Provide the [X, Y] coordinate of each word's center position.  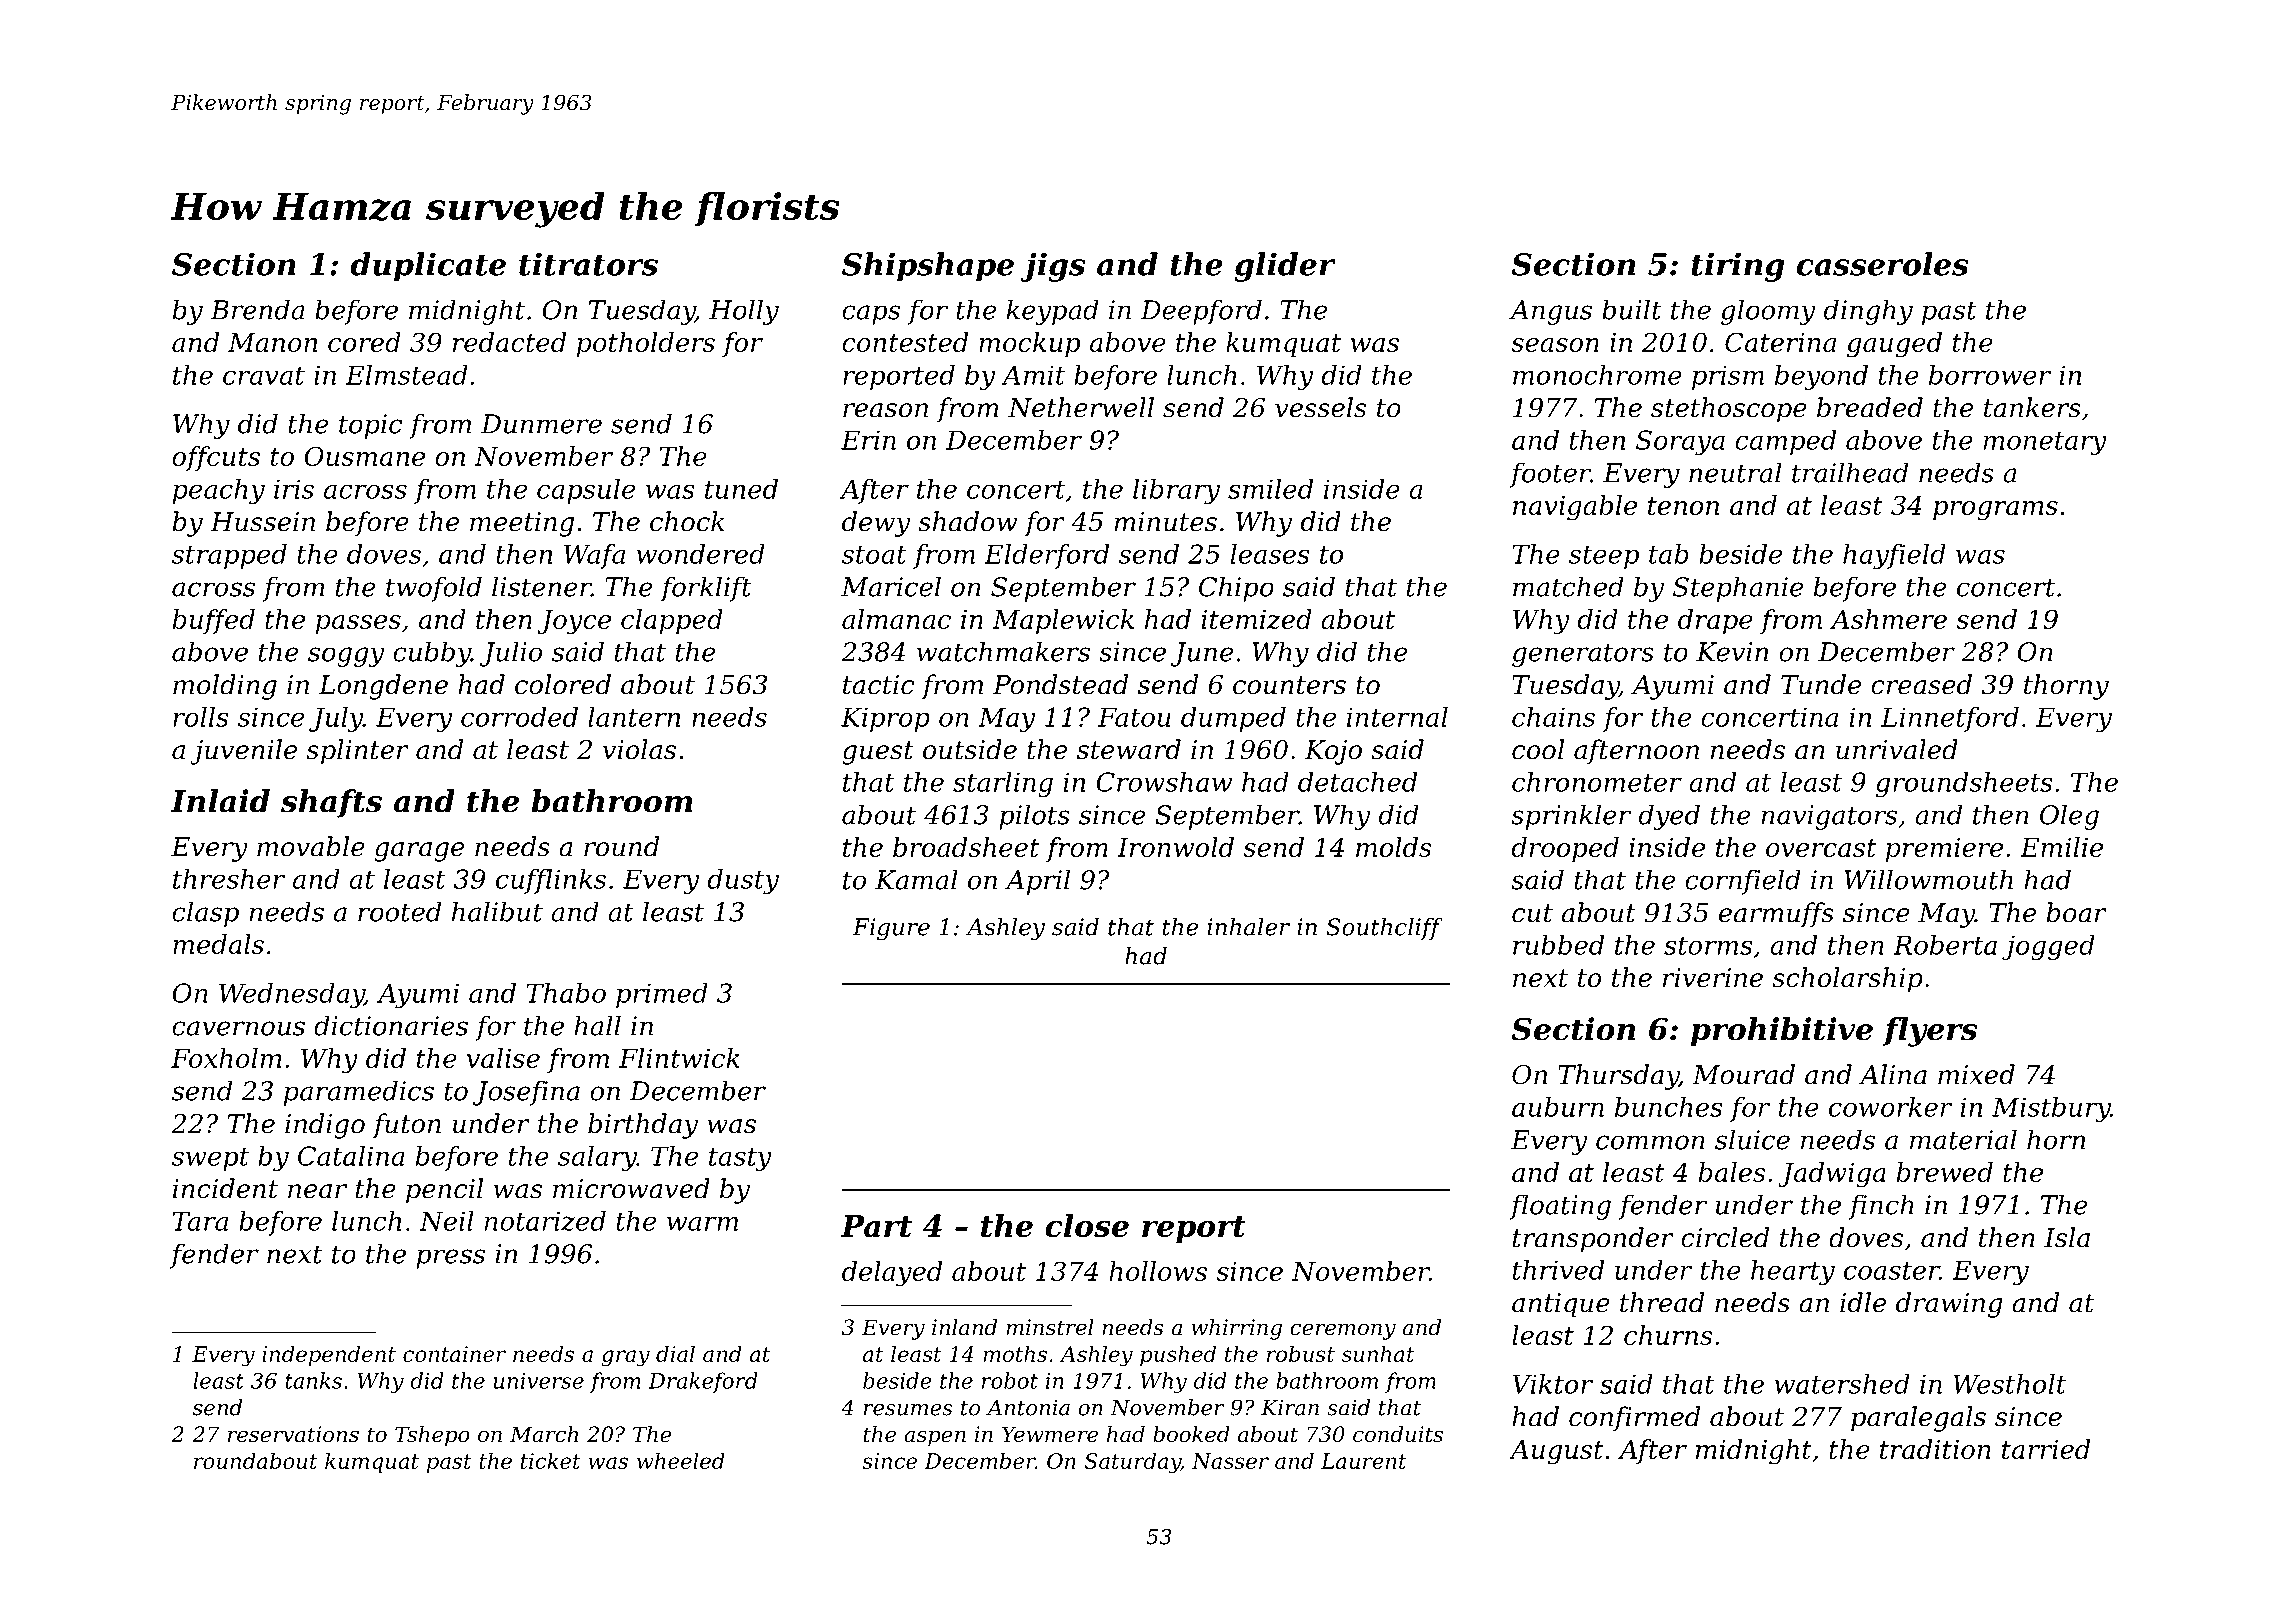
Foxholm [226, 1058]
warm [702, 1223]
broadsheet [966, 847]
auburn [1558, 1107]
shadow [967, 521]
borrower [1990, 375]
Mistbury [2051, 1109]
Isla [2067, 1237]
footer [1550, 475]
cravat [264, 376]
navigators [1829, 817]
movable [311, 846]
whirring [1236, 1329]
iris [294, 489]
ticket [551, 1460]
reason [885, 410]
